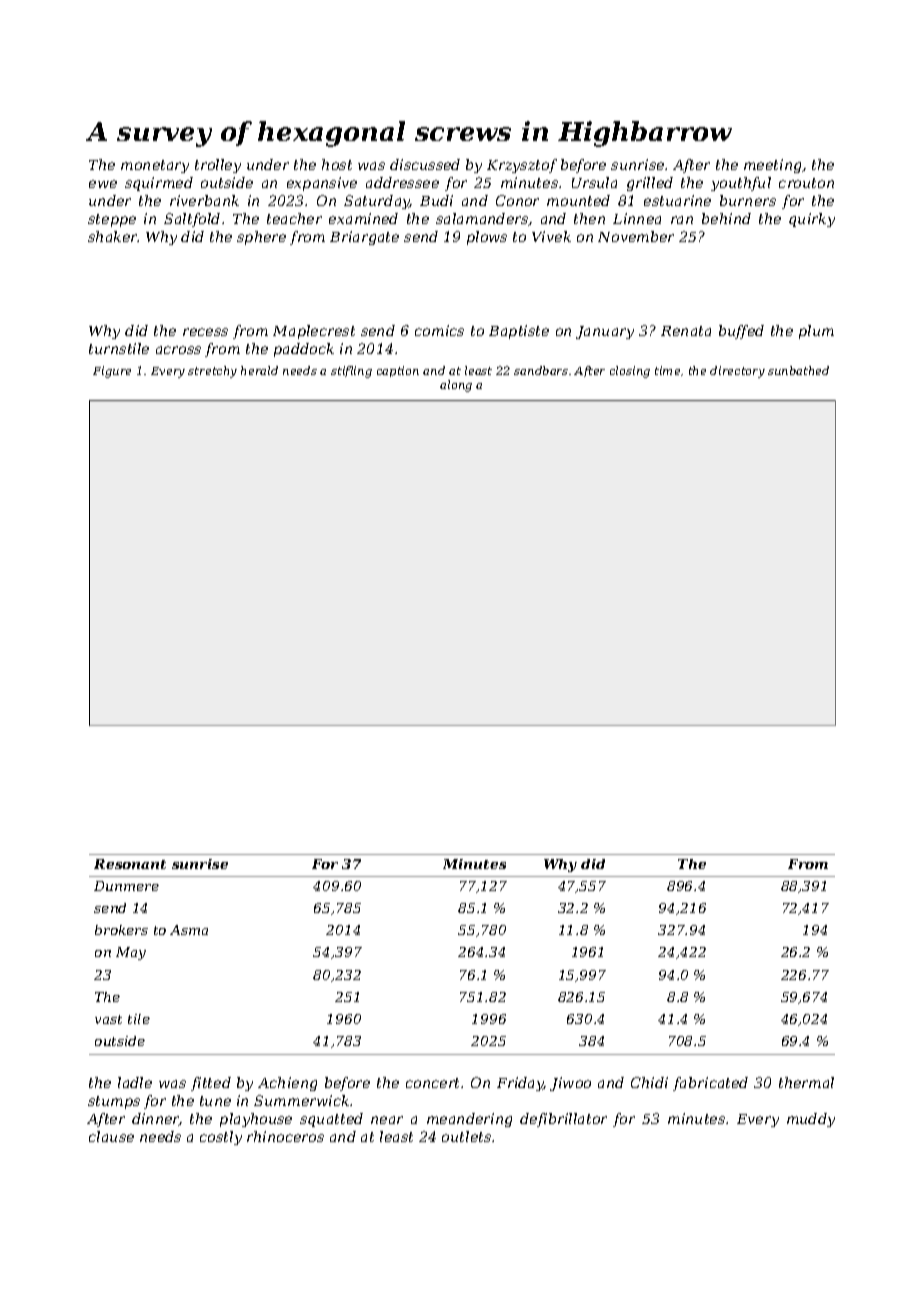 Image resolution: width=924 pixels, height=1308 pixels. What do you see at coordinates (189, 930) in the image?
I see `Asma` at bounding box center [189, 930].
